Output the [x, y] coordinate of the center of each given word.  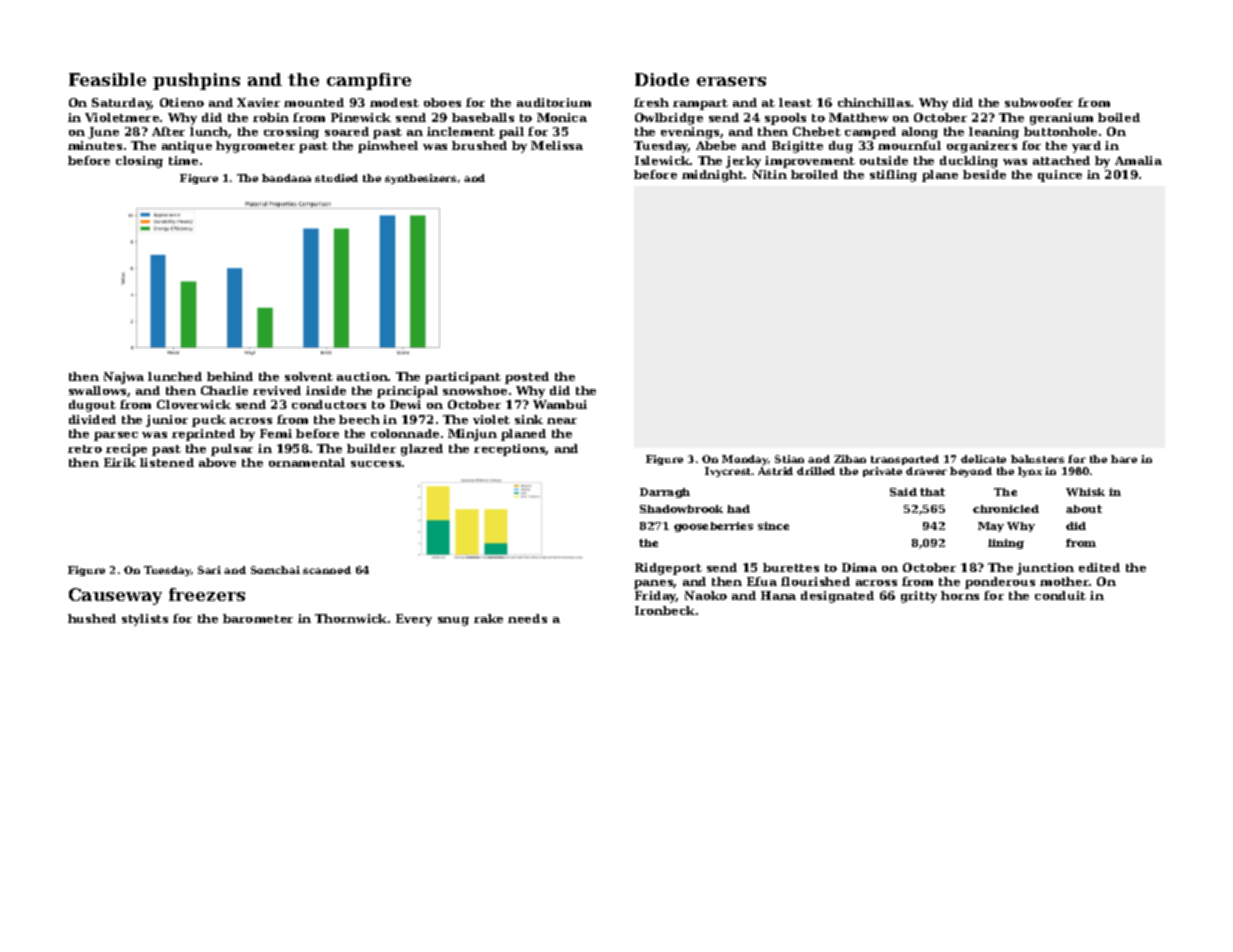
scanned [327, 570]
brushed [479, 145]
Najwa [124, 378]
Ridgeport [668, 569]
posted [527, 378]
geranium [1061, 119]
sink [529, 419]
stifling [893, 176]
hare [1124, 459]
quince [1060, 176]
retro [85, 449]
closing [139, 162]
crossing [291, 133]
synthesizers [420, 179]
